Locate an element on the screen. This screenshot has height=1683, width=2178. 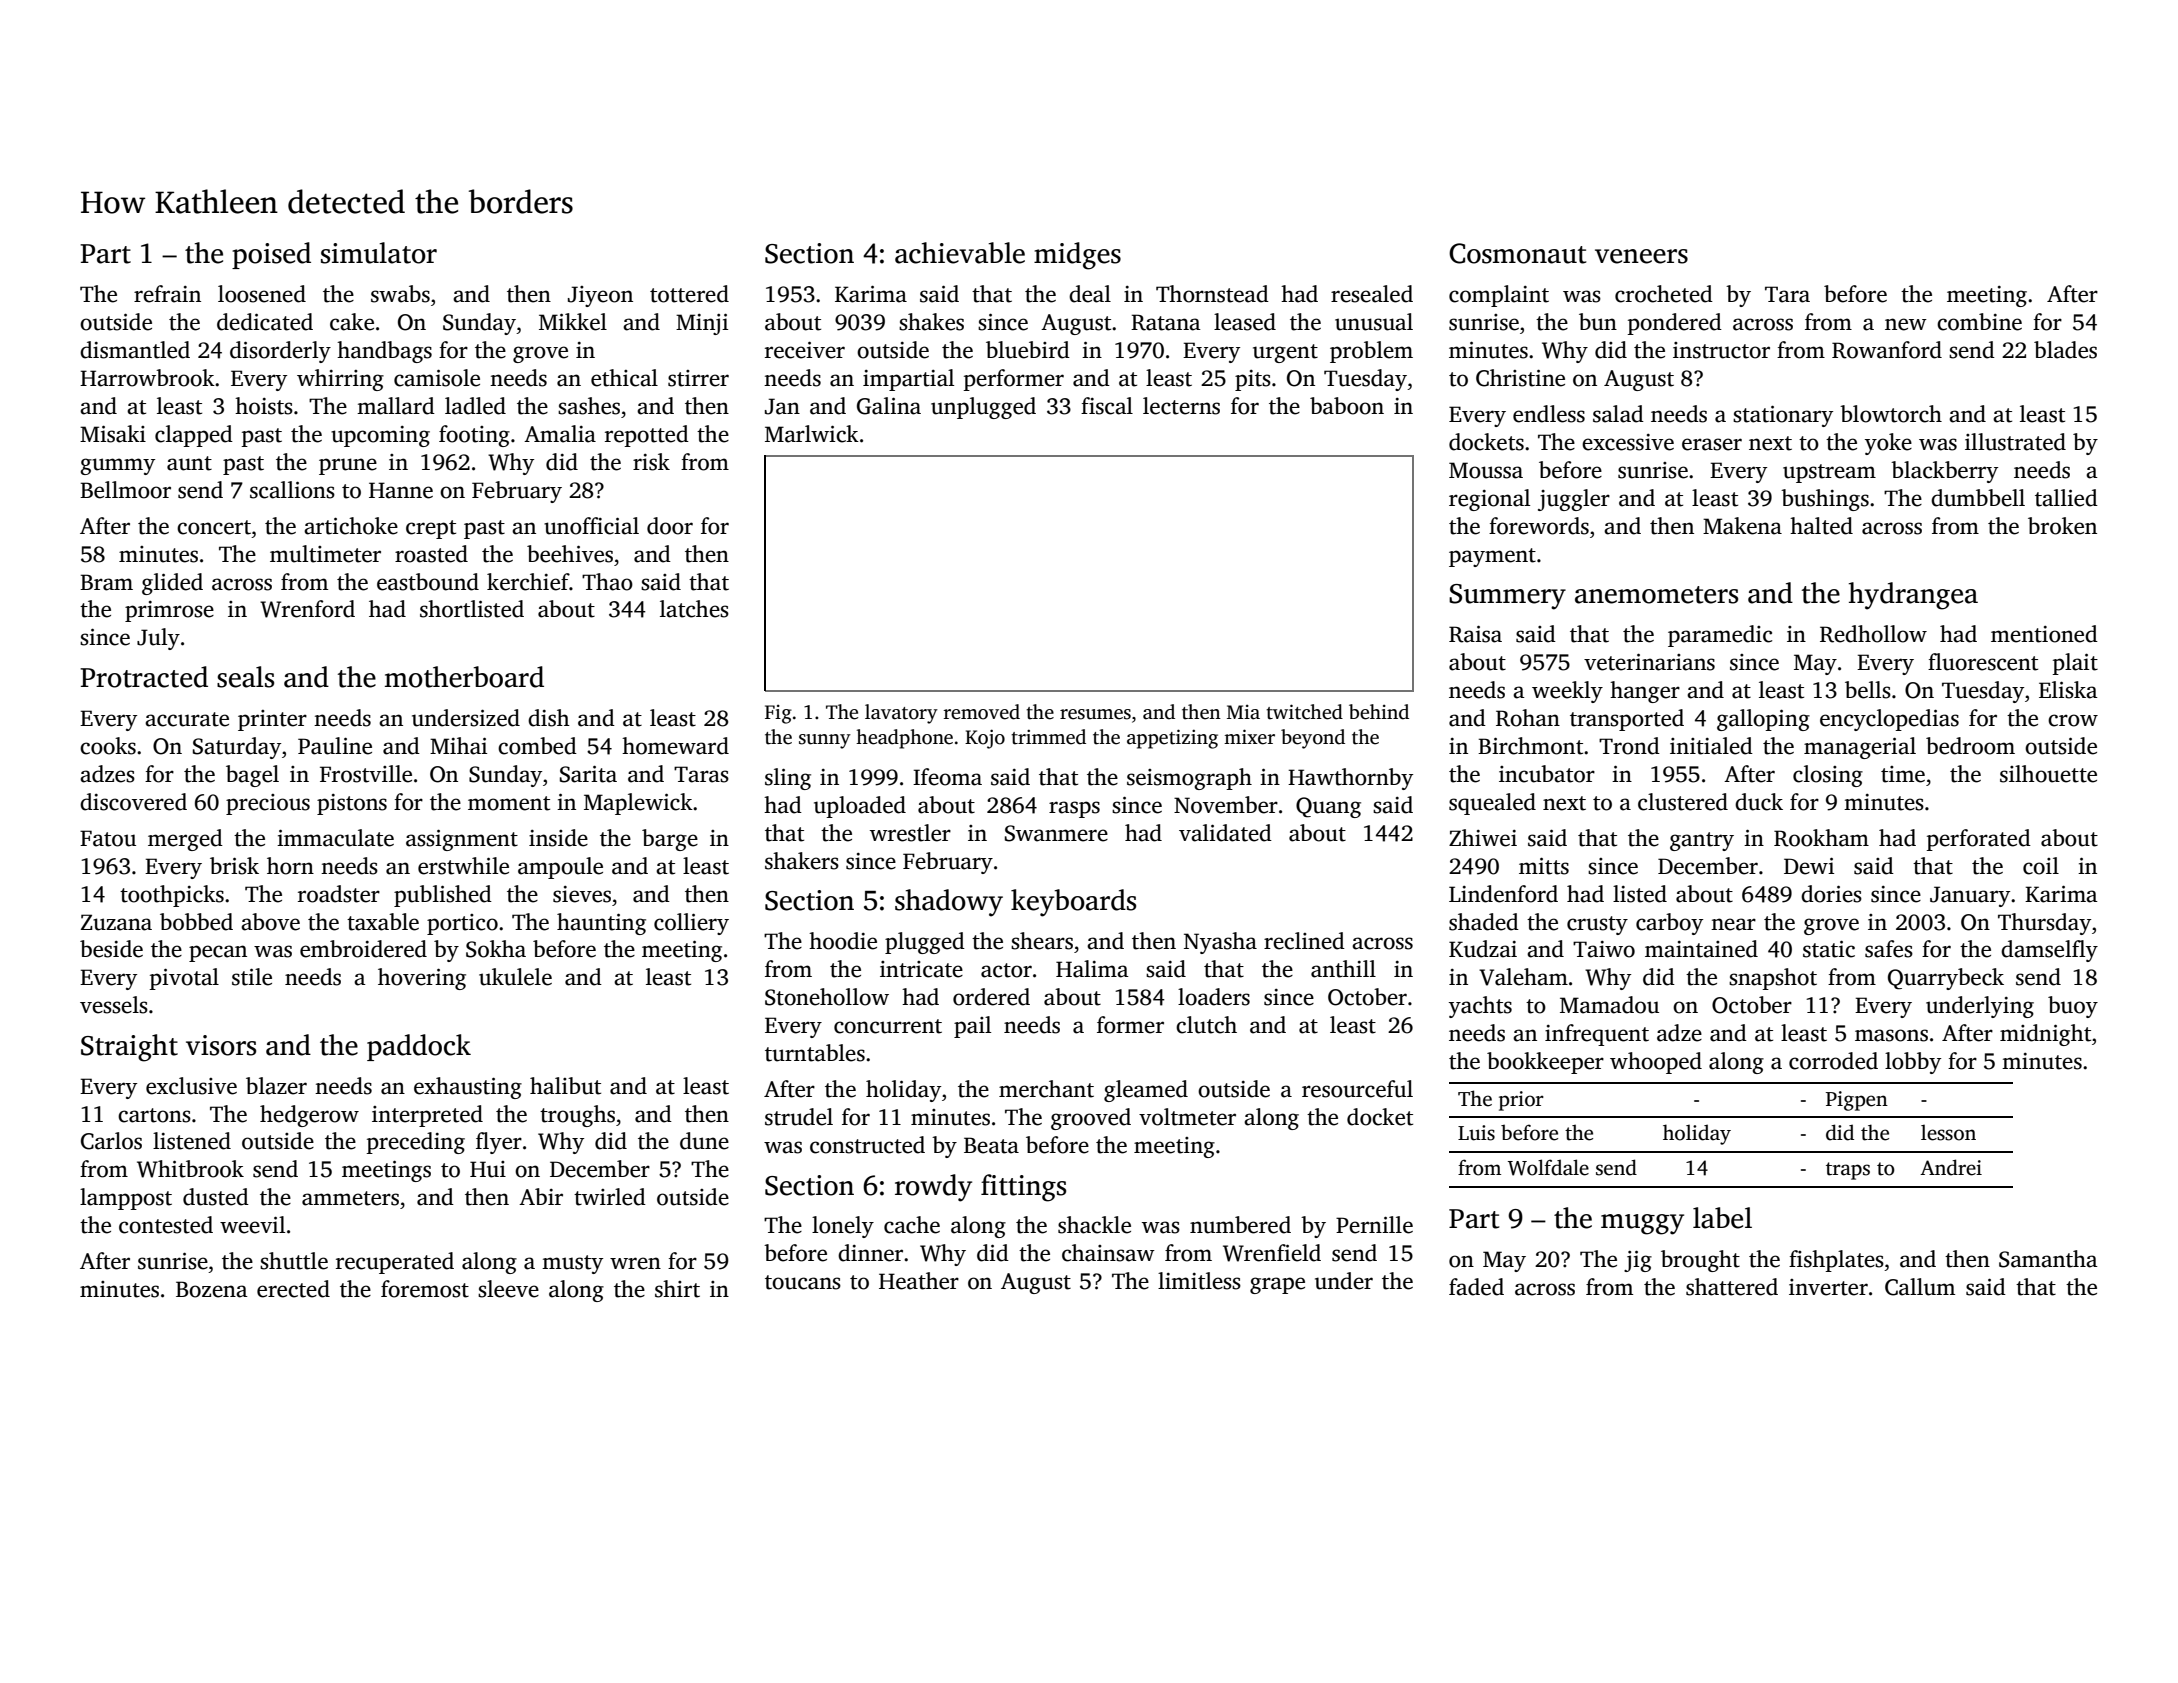
Dewi is located at coordinates (1809, 866).
